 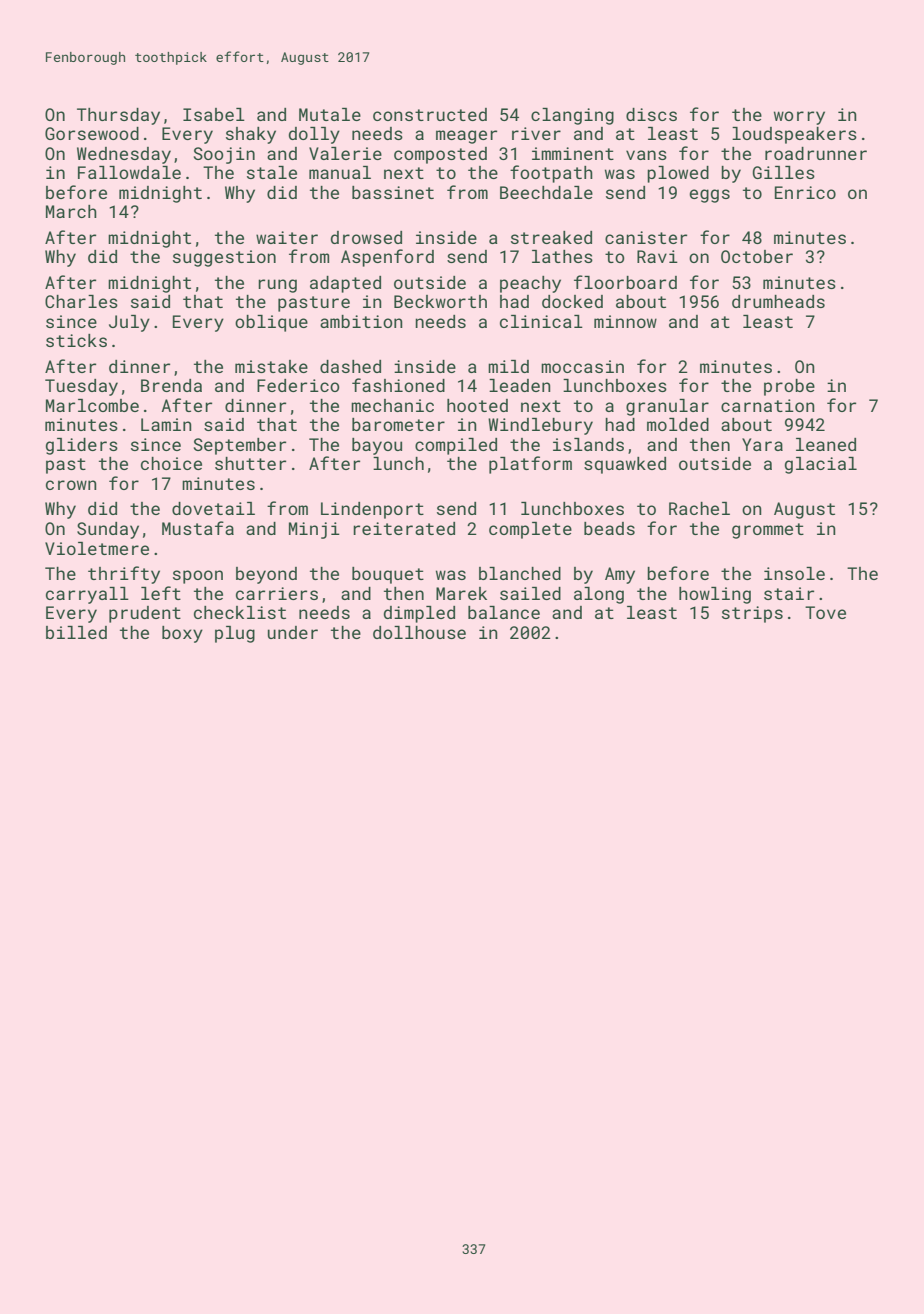 I want to click on drumheads, so click(x=778, y=301).
